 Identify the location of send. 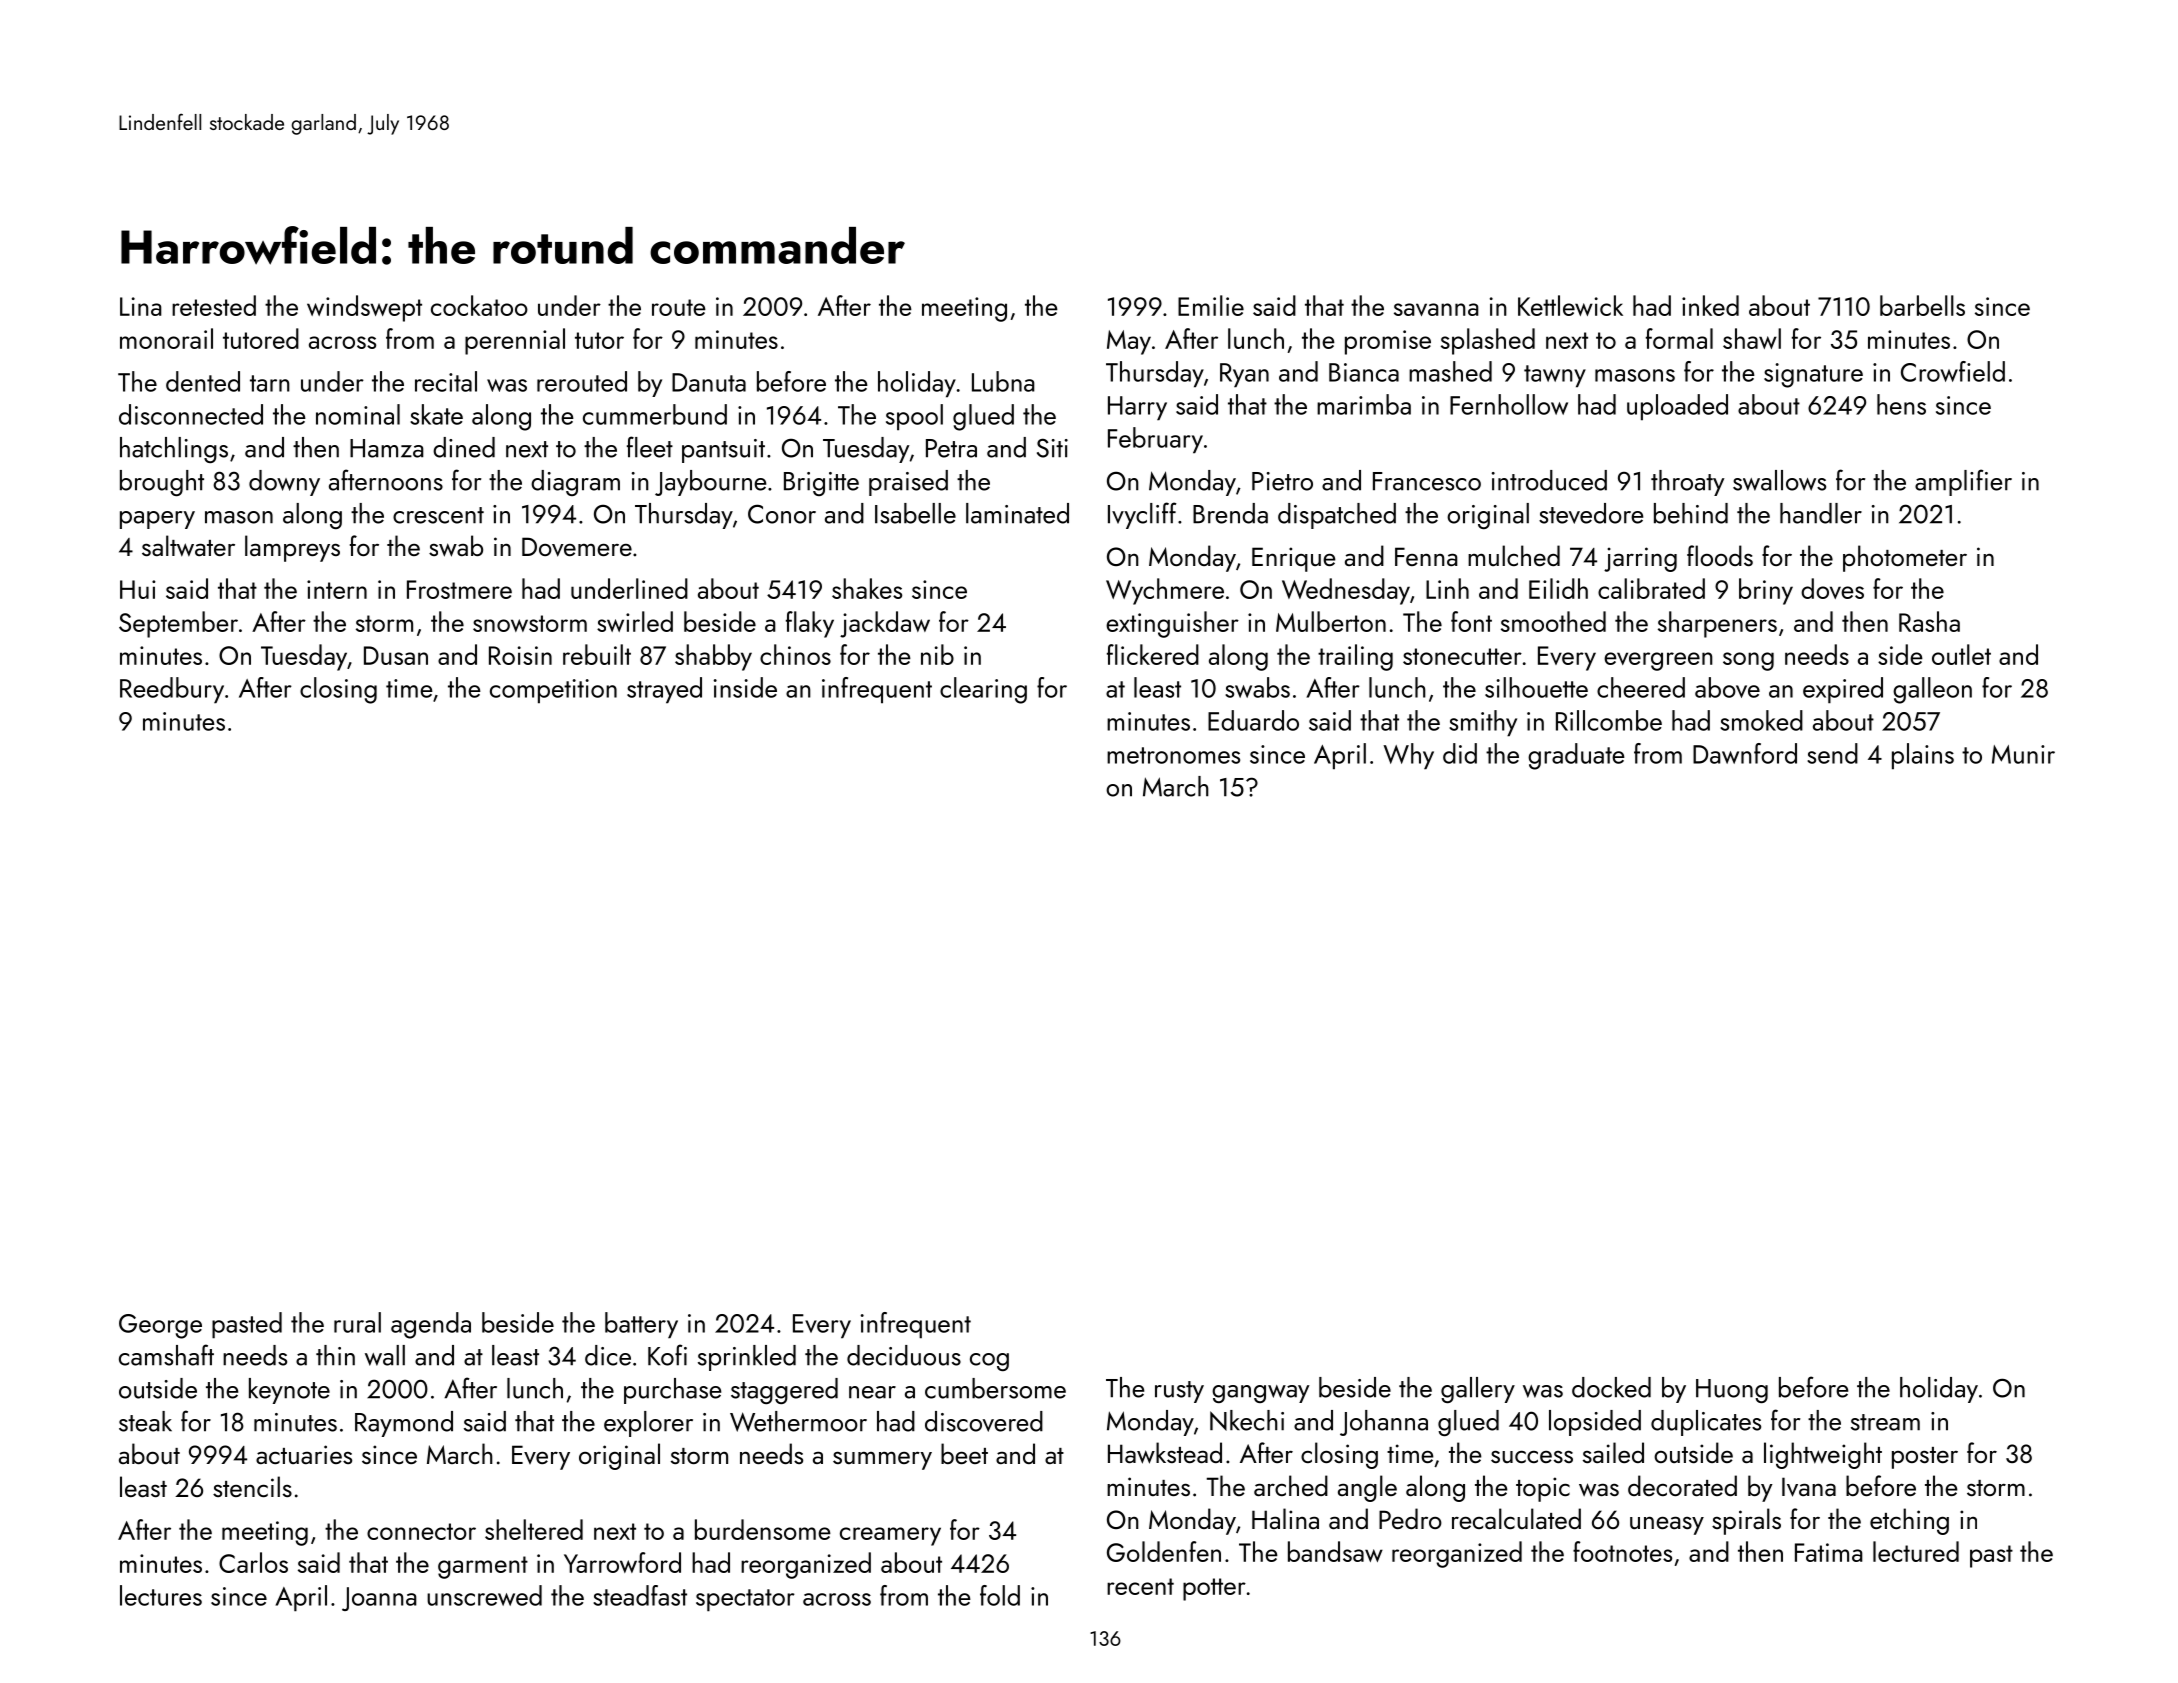
(1832, 753).
